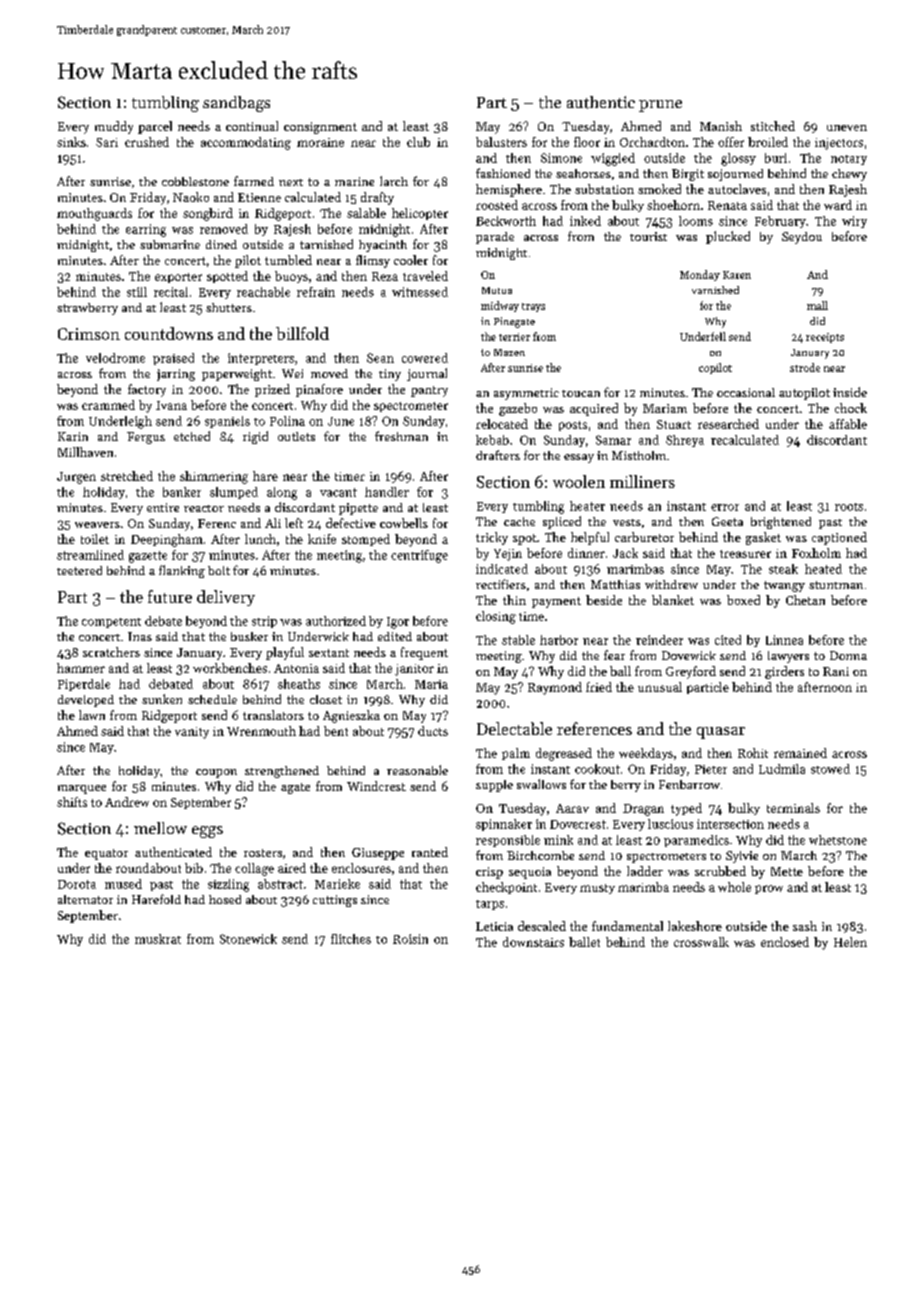 The image size is (924, 1308). Describe the element at coordinates (170, 596) in the image. I see `future` at that location.
